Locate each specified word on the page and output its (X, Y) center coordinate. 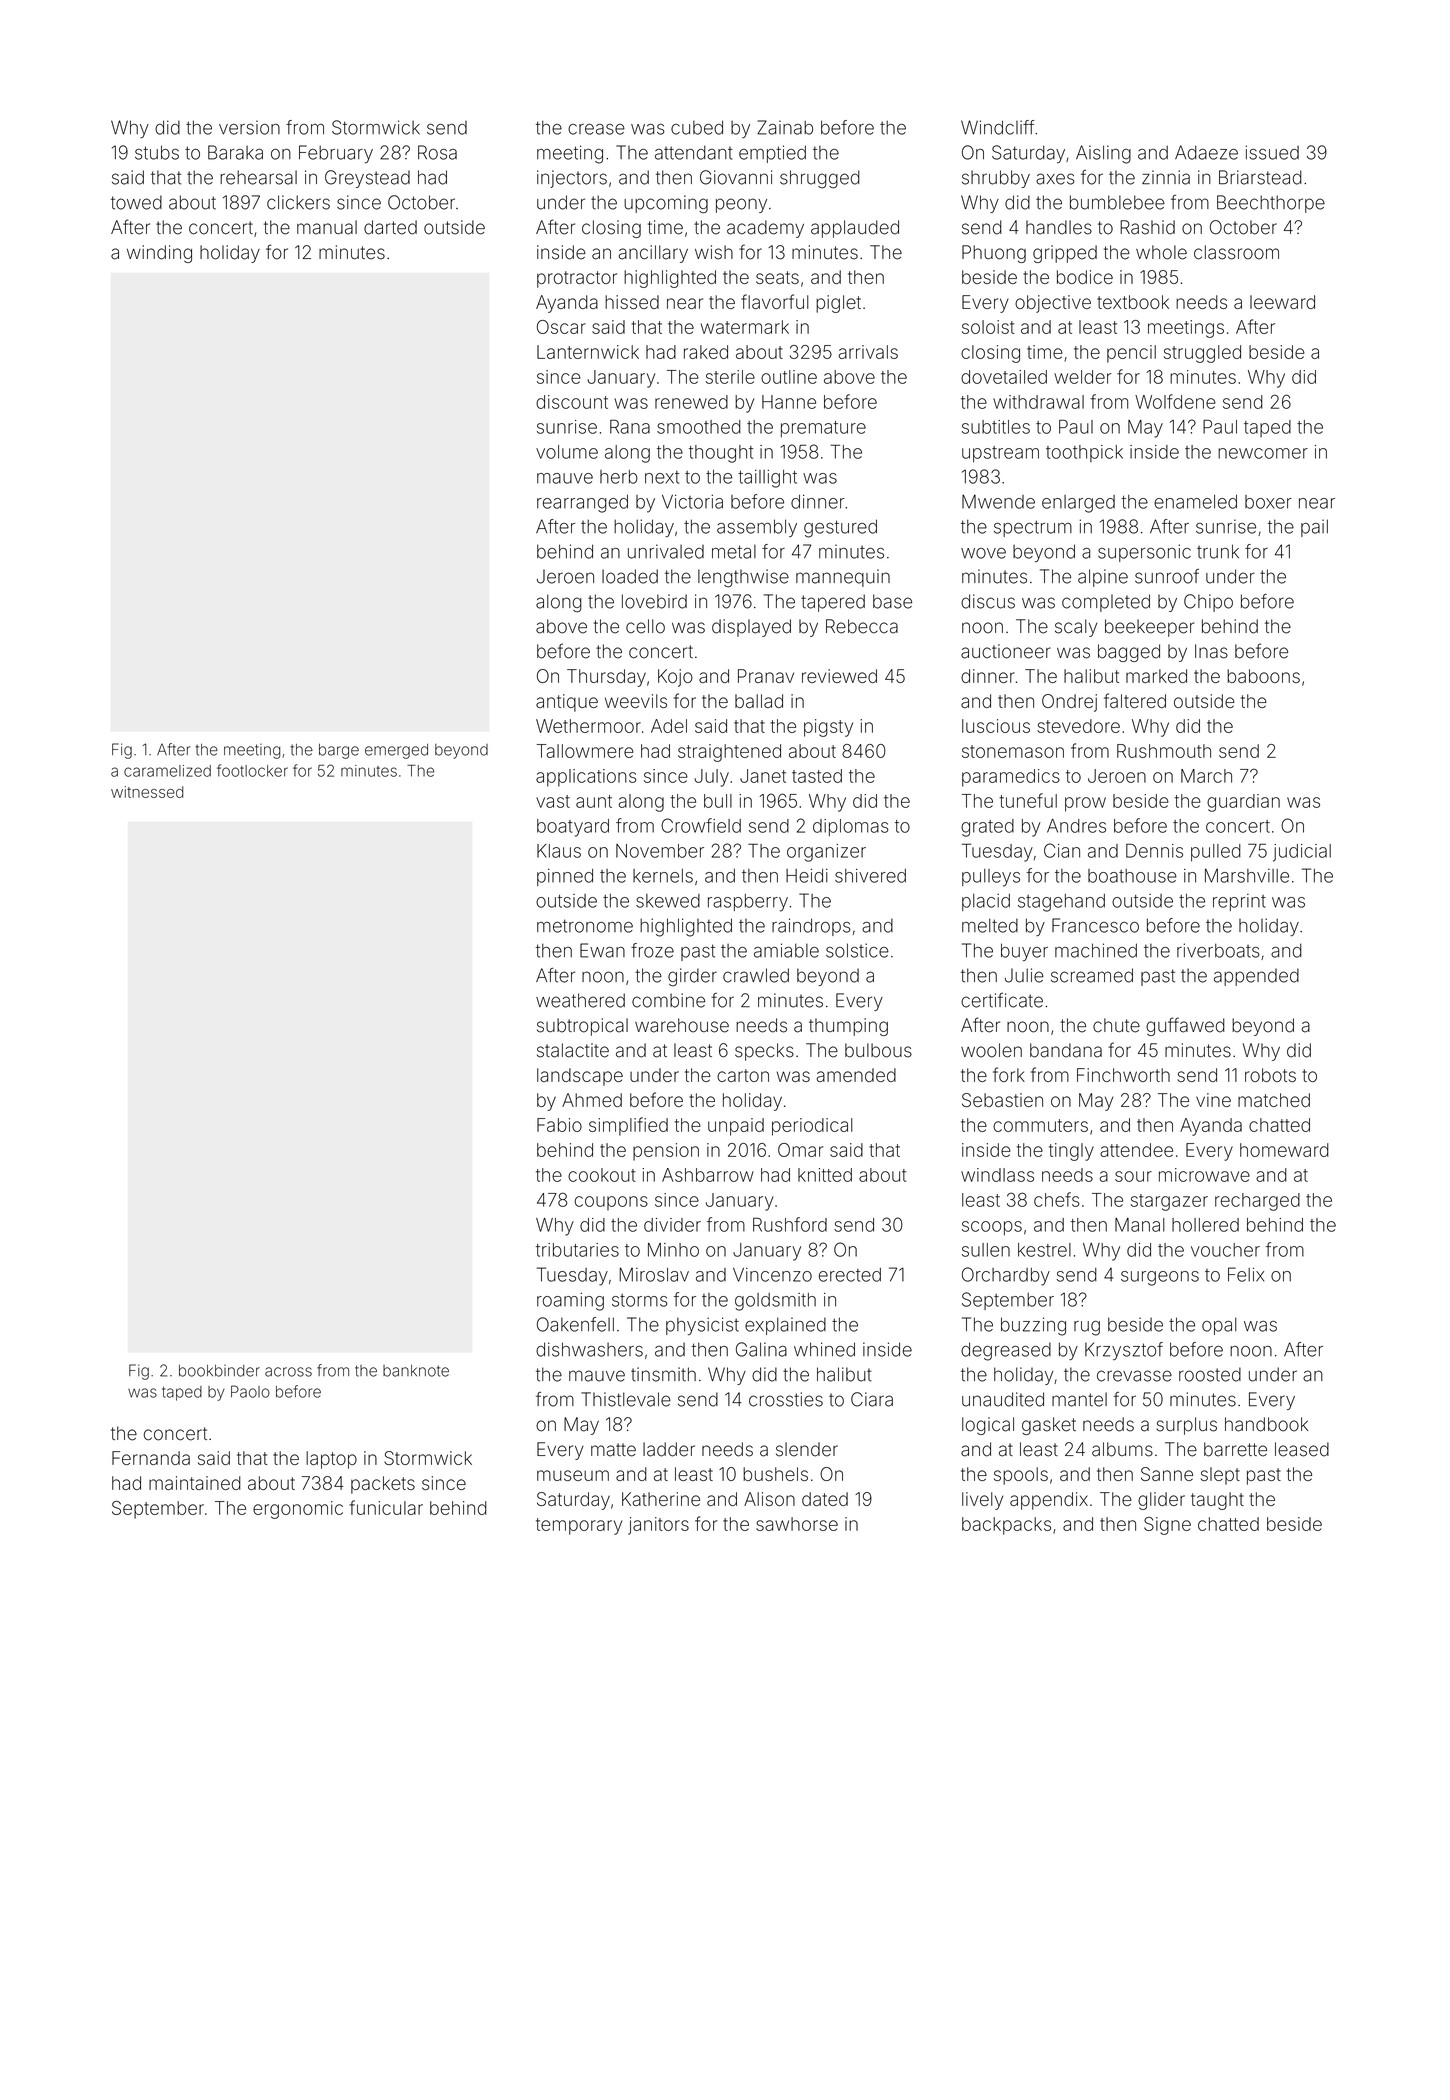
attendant (694, 152)
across (288, 1372)
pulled (1216, 853)
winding (159, 254)
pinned (565, 877)
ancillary (653, 254)
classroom (1236, 252)
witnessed (147, 792)
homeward (1284, 1150)
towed (136, 202)
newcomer (1263, 453)
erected (850, 1275)
